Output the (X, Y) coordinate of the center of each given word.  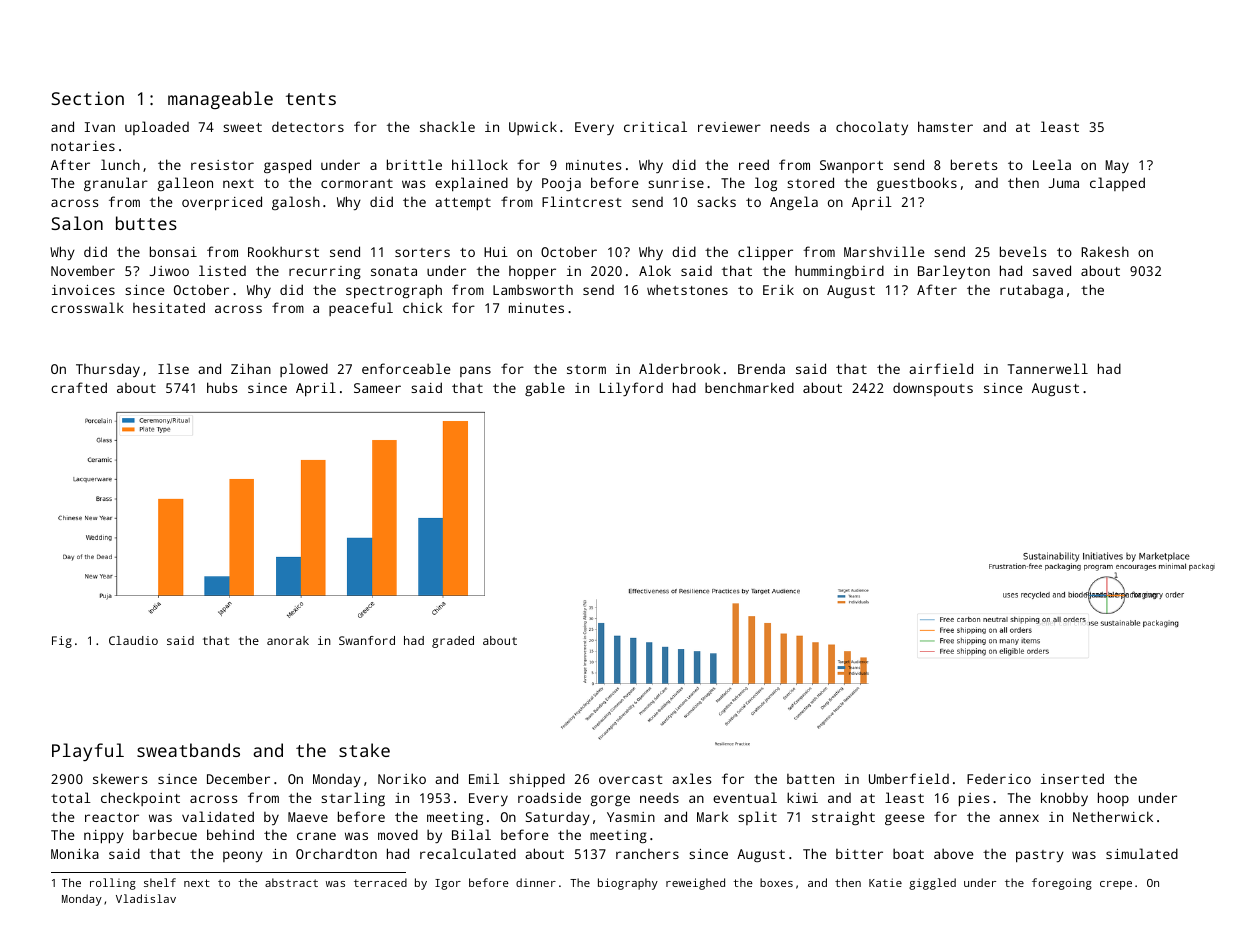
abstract (291, 882)
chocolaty (872, 128)
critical (655, 126)
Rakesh (1105, 251)
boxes (776, 882)
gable (545, 389)
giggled (932, 884)
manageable (220, 100)
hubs (222, 387)
